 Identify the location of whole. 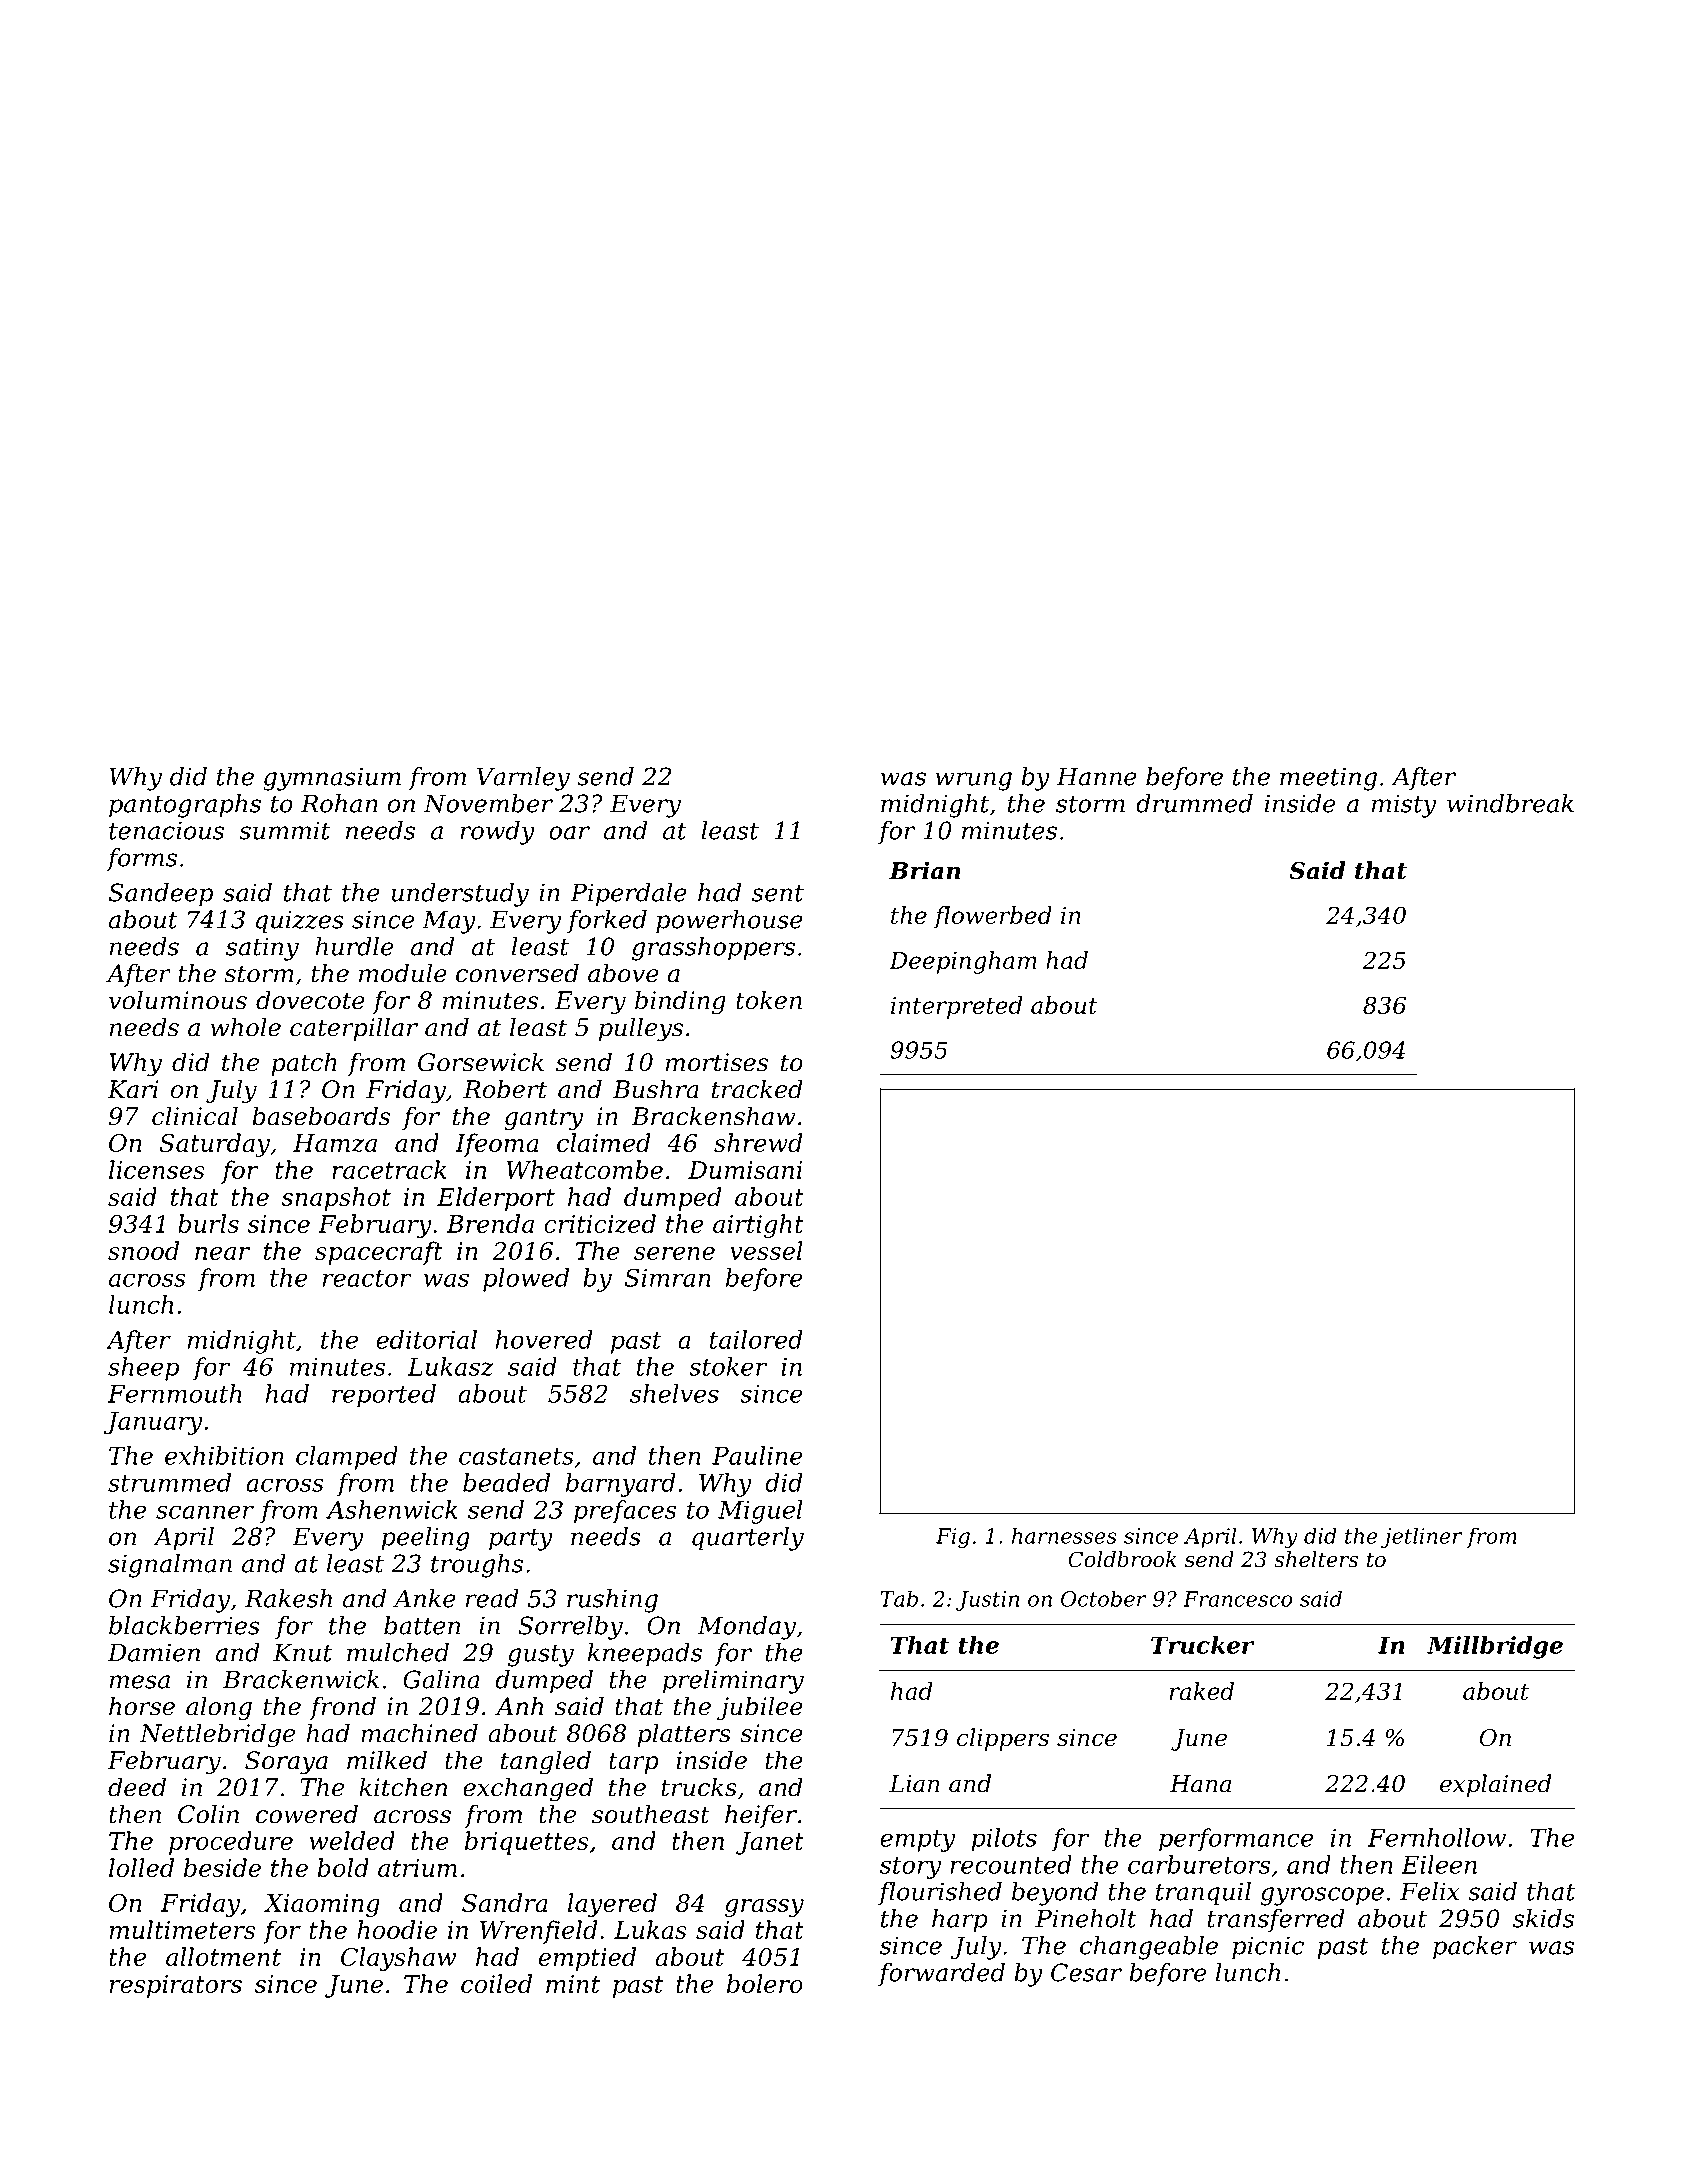
(245, 1027).
